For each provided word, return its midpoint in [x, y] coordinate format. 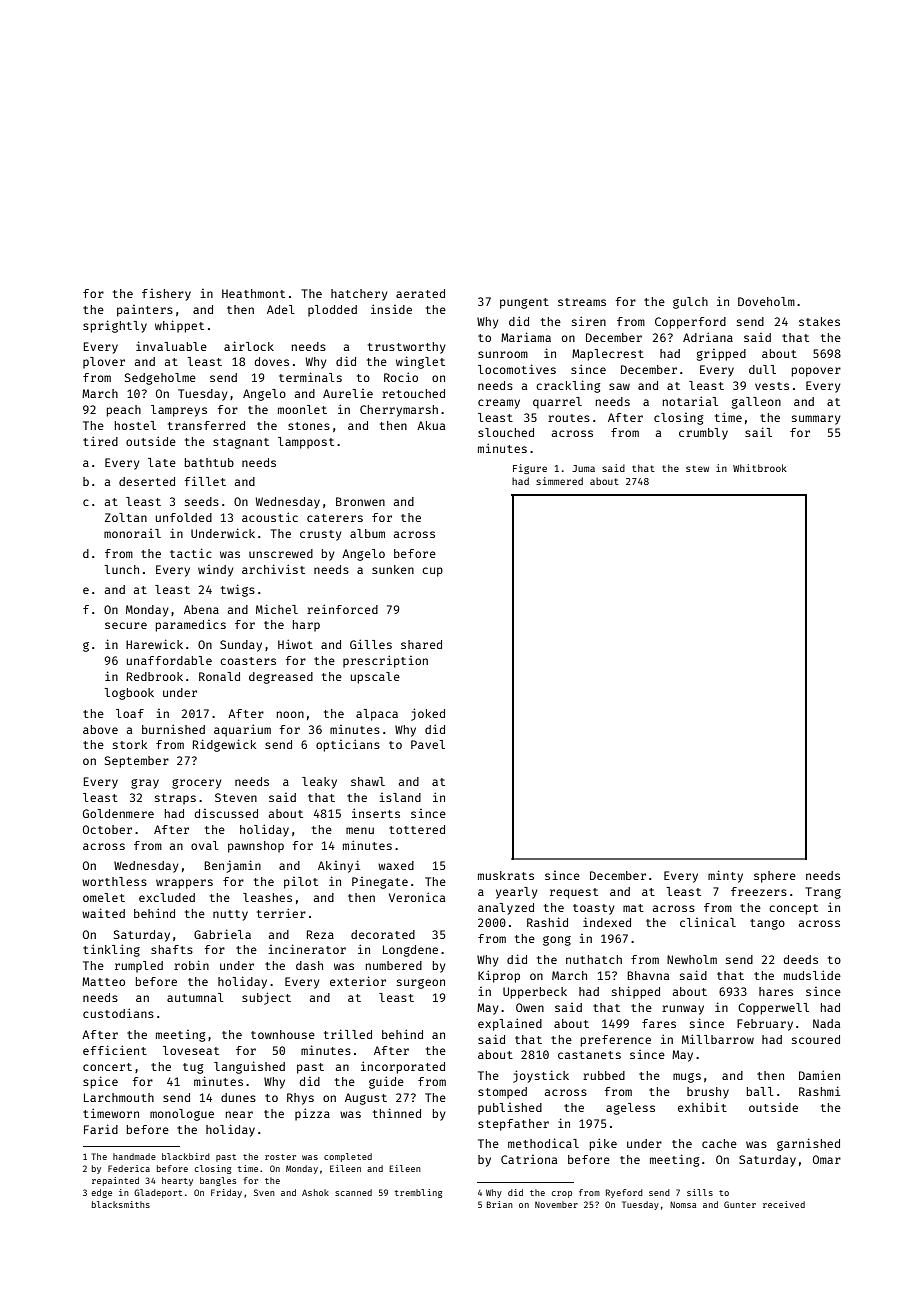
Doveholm [766, 301]
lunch [122, 569]
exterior [358, 981]
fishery [166, 295]
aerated [420, 293]
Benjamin [232, 866]
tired [100, 441]
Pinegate [380, 883]
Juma [583, 468]
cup [432, 572]
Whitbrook [760, 468]
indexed [607, 922]
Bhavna [648, 975]
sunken [393, 569]
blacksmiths [121, 1204]
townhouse [283, 1034]
